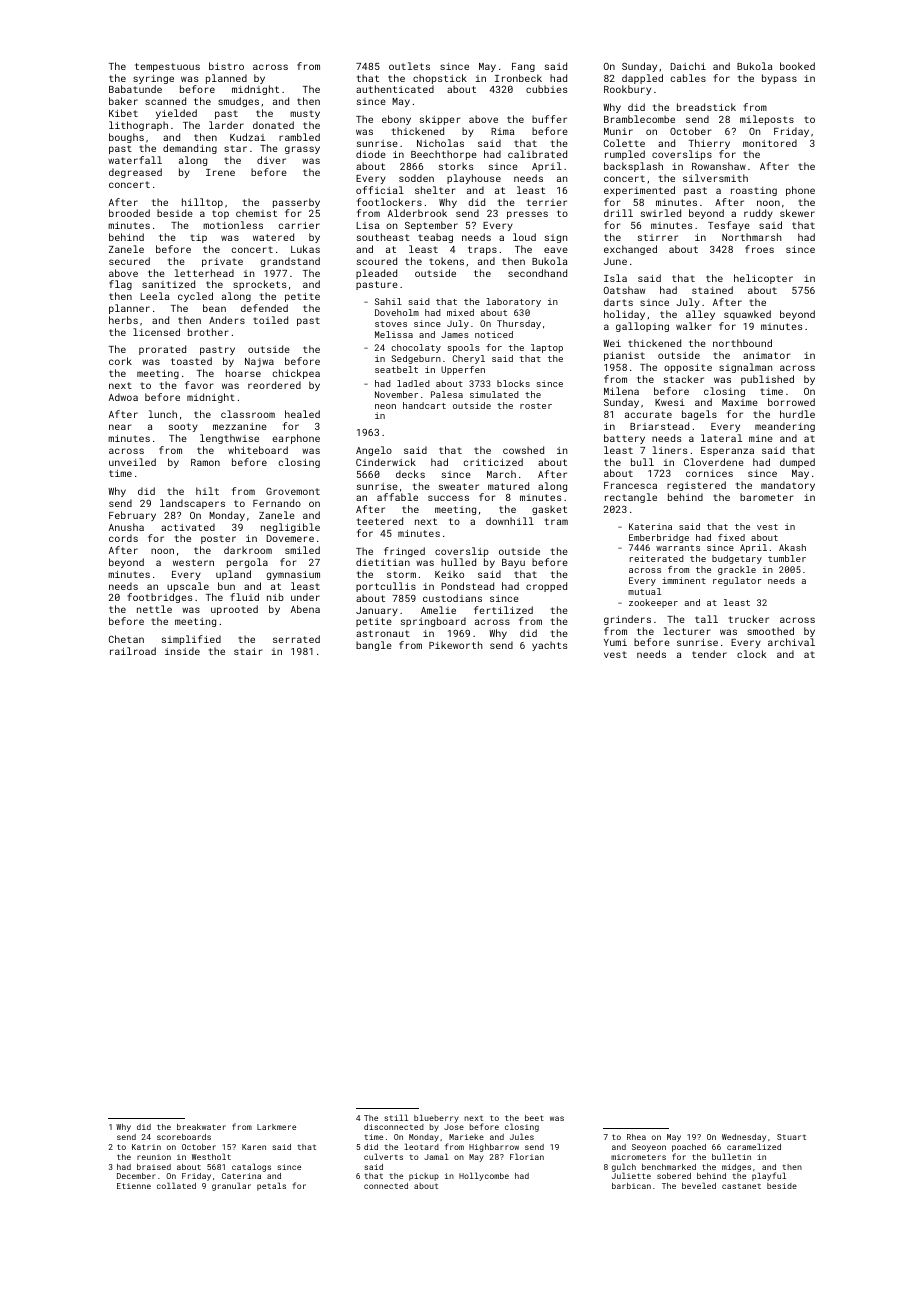 The height and width of the page is (1308, 924). I want to click on noticed, so click(494, 334).
